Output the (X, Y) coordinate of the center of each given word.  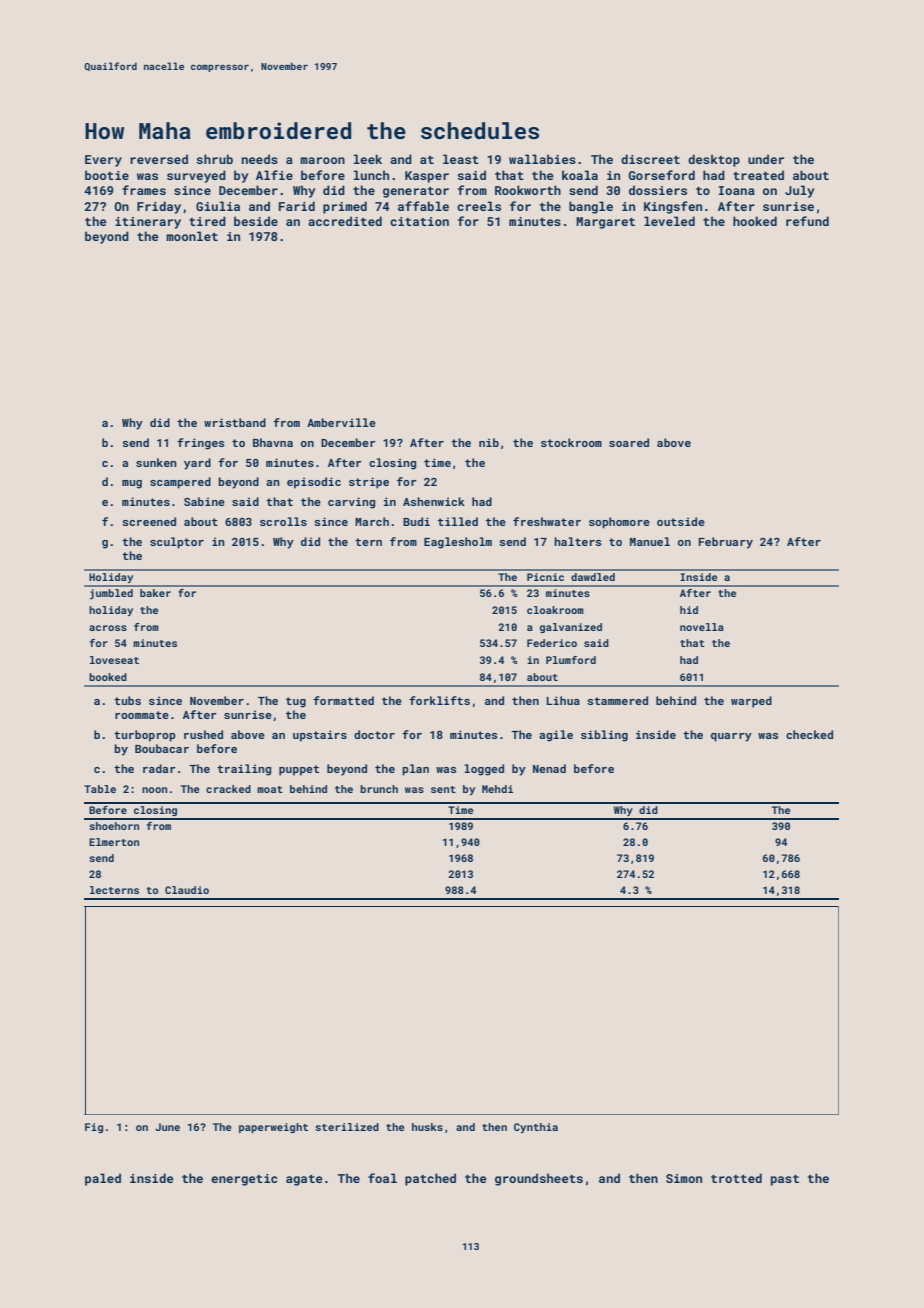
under (766, 159)
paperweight (273, 1128)
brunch (379, 789)
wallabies (542, 159)
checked (809, 734)
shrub (215, 159)
